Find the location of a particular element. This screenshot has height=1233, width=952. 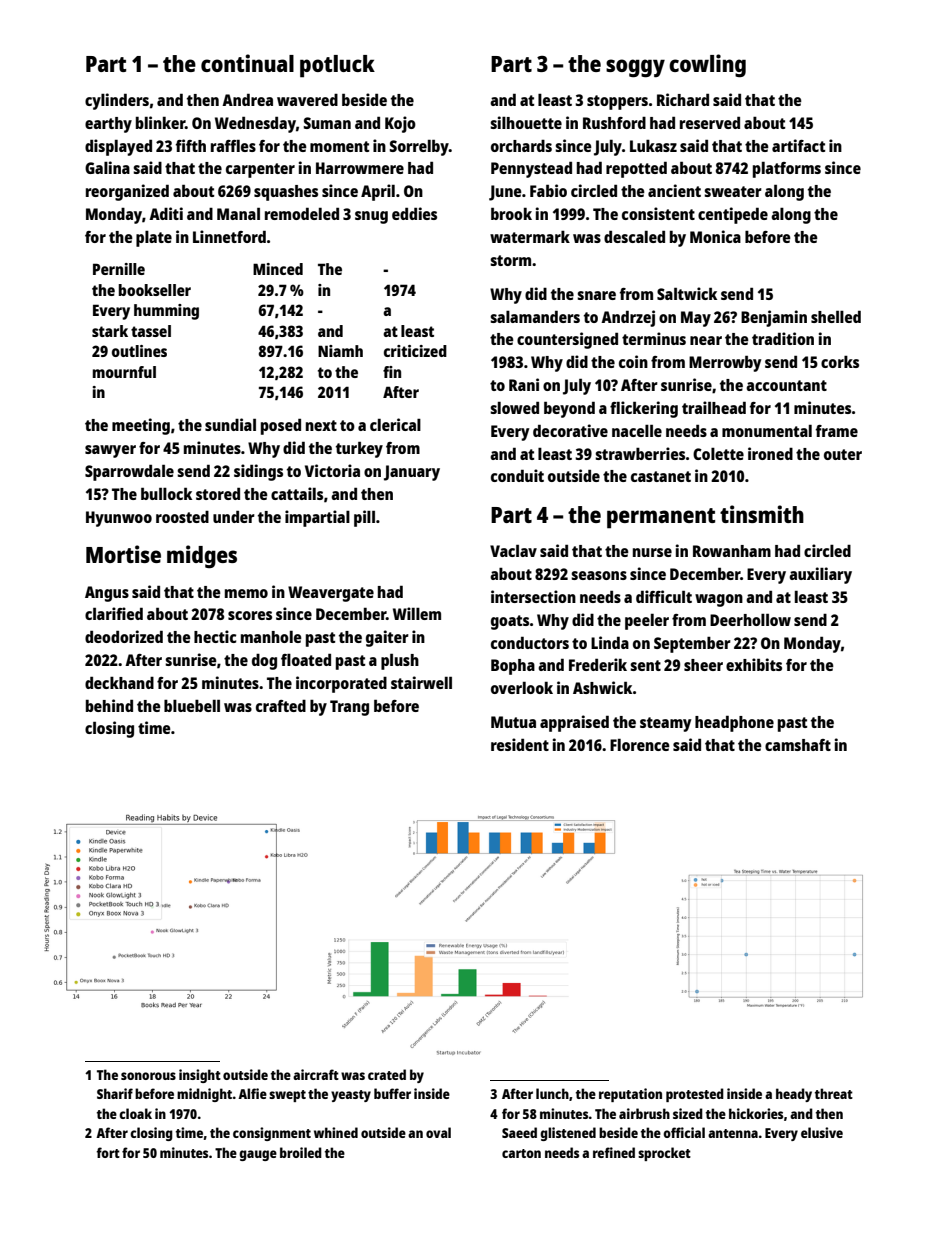

Sharif is located at coordinates (115, 1093).
